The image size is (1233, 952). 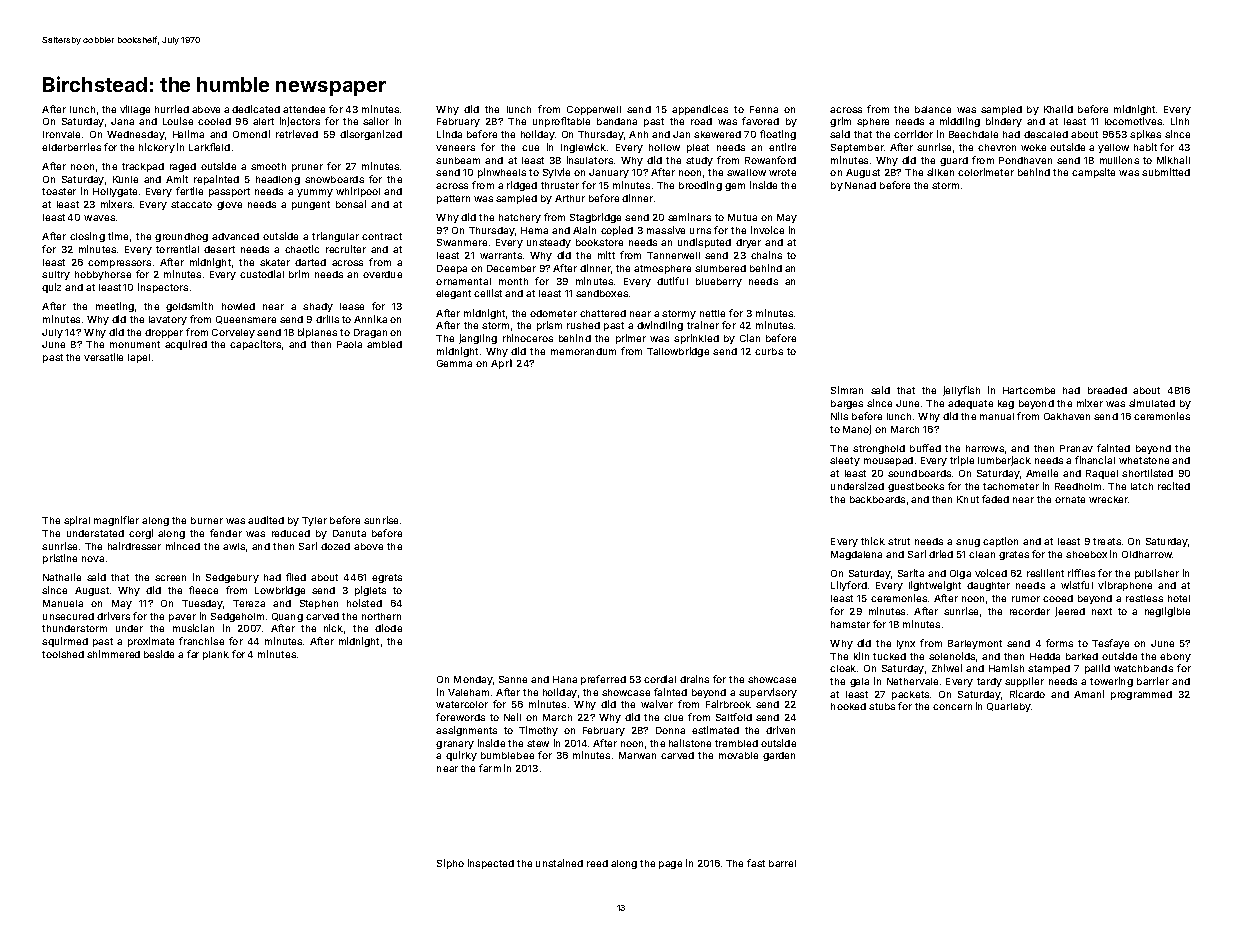 I want to click on solenoids, so click(x=952, y=656).
